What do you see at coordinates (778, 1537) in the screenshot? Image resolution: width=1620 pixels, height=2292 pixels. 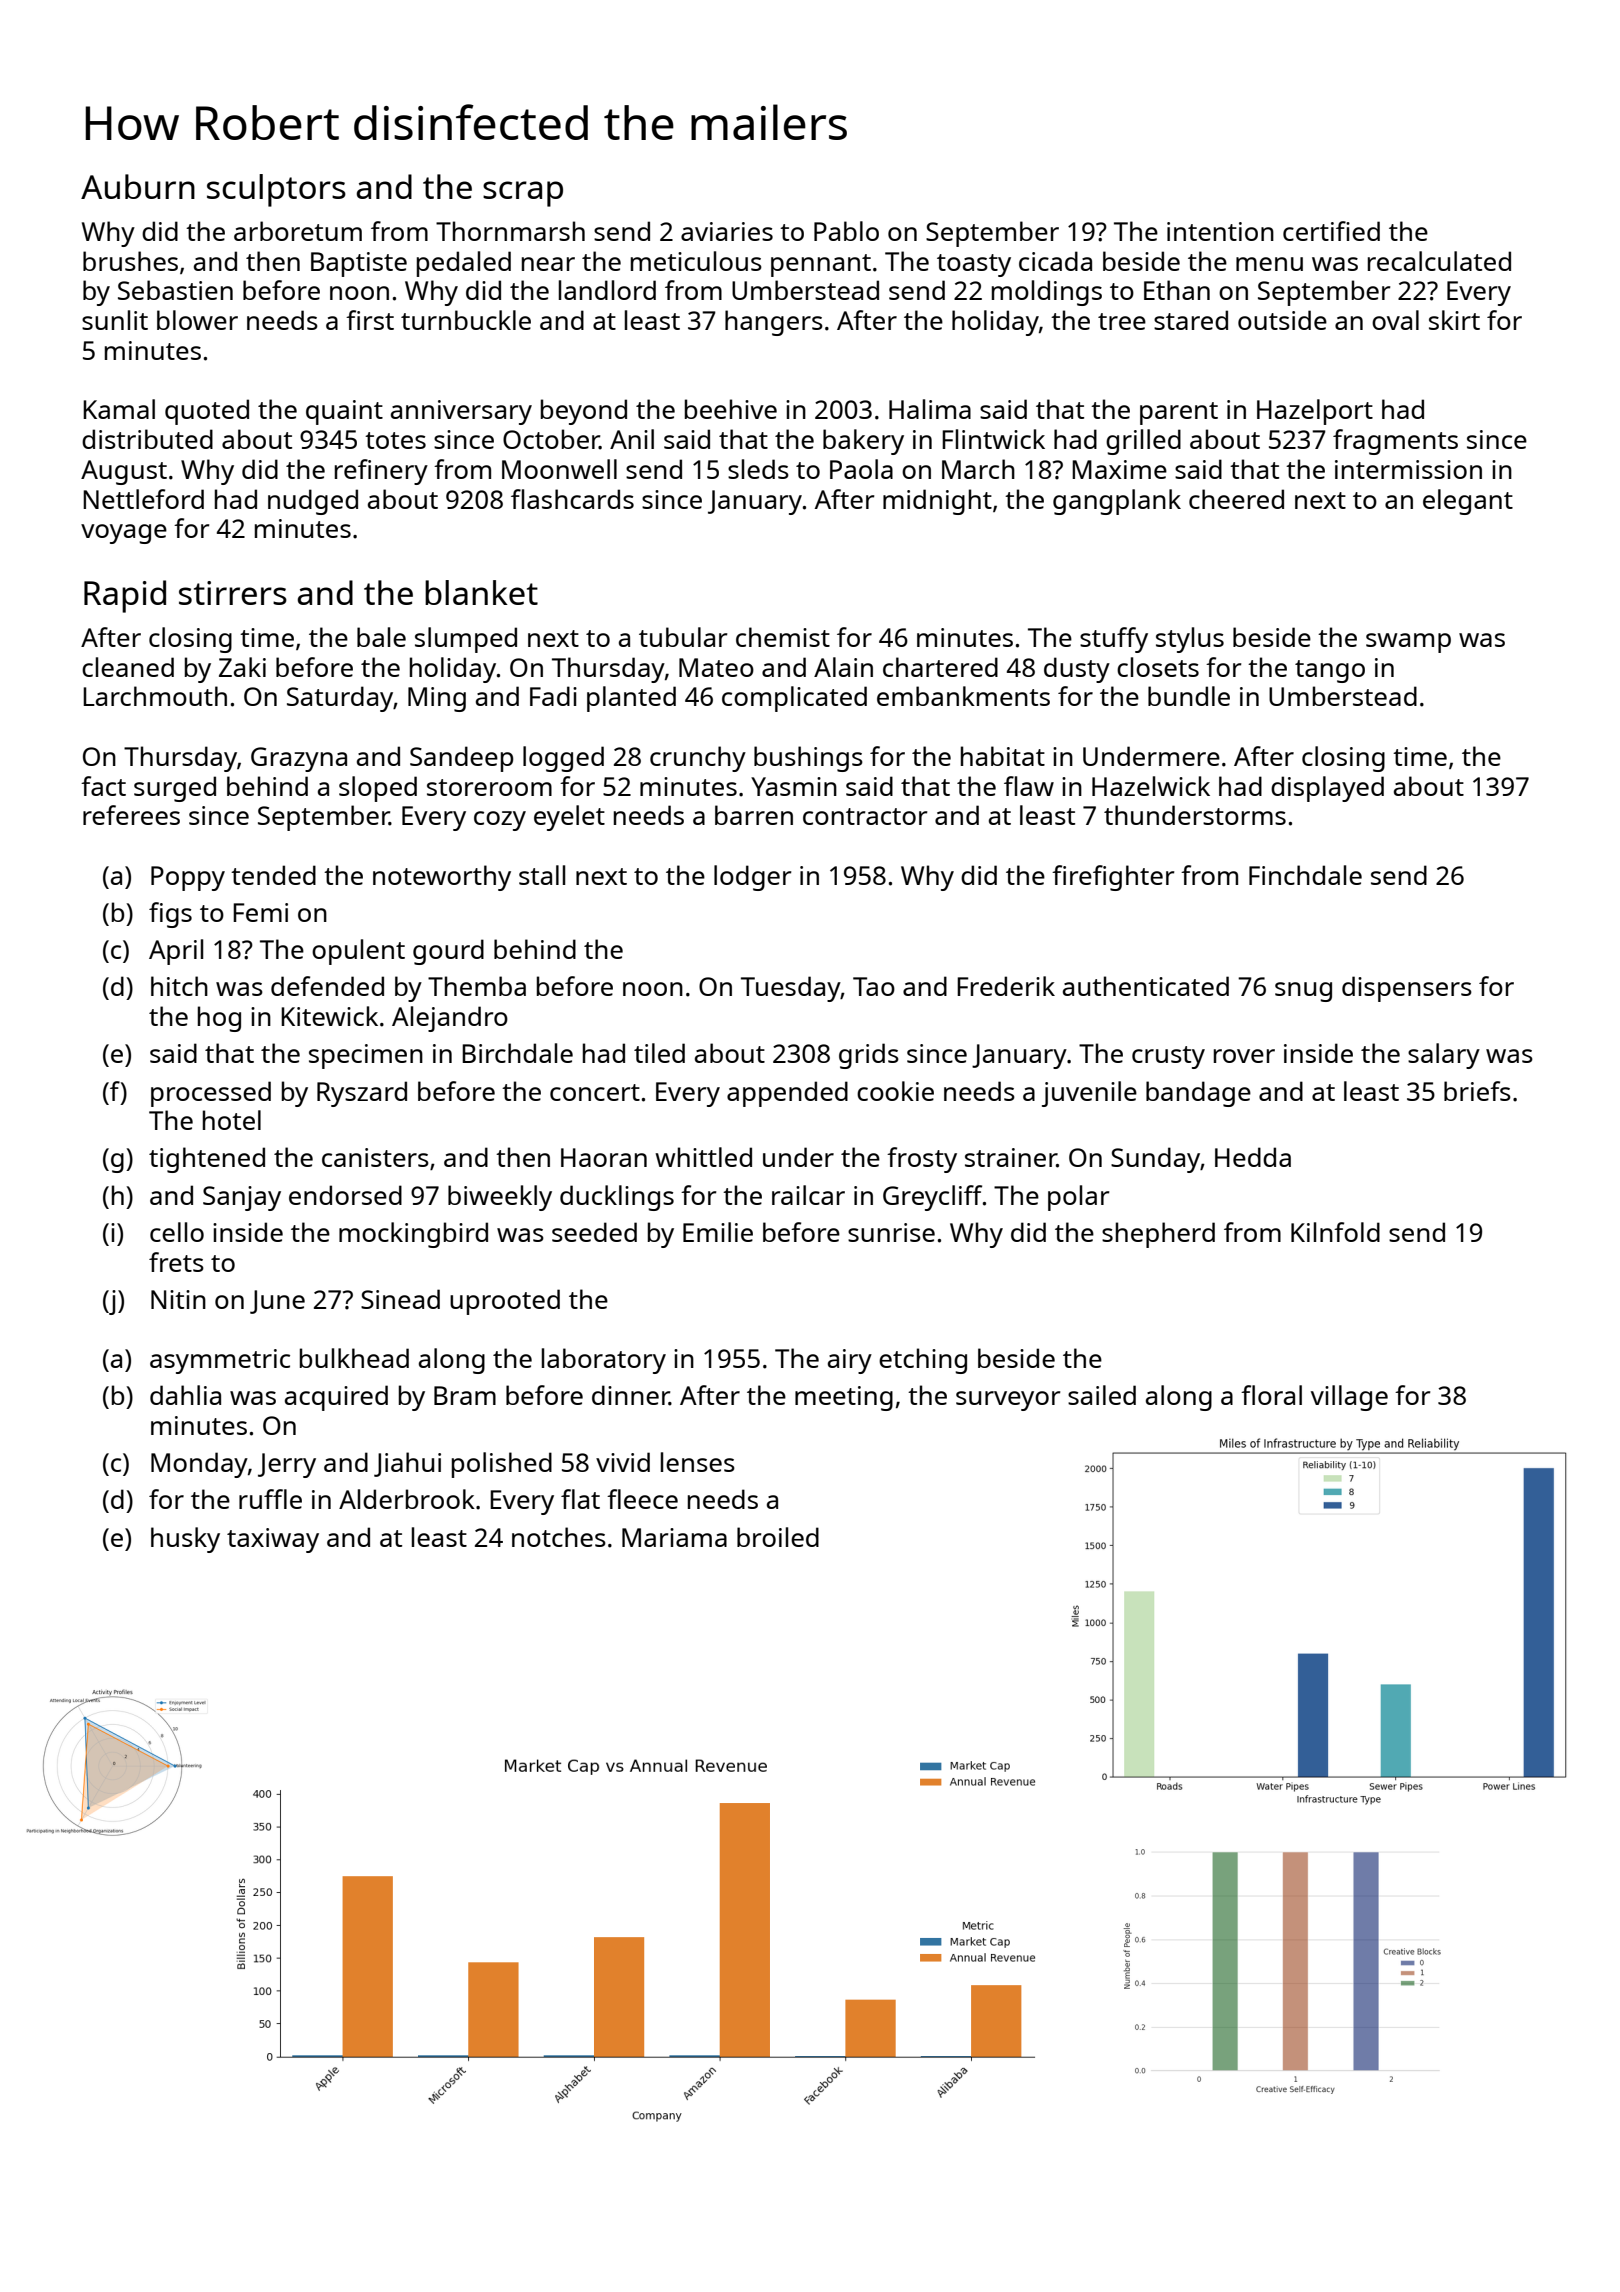 I see `broiled` at bounding box center [778, 1537].
